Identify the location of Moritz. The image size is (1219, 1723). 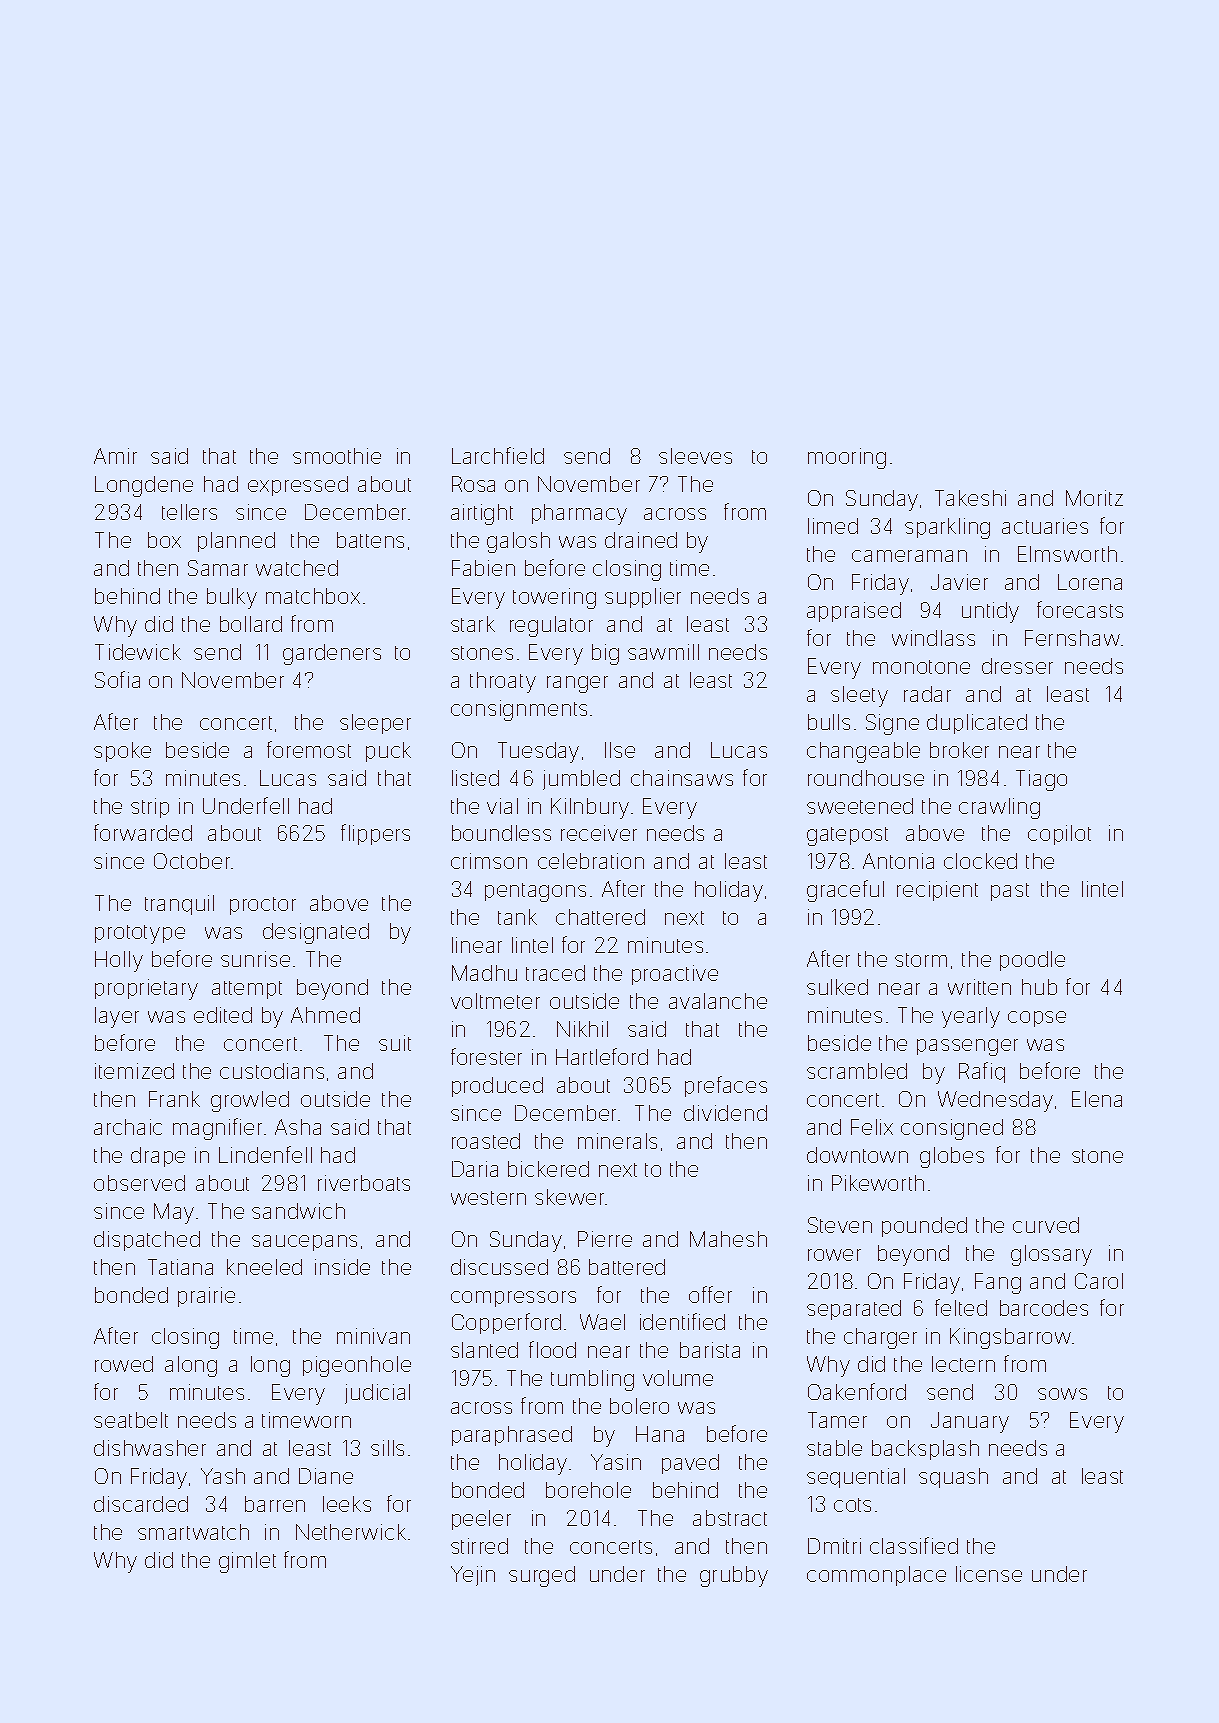
(1094, 498).
